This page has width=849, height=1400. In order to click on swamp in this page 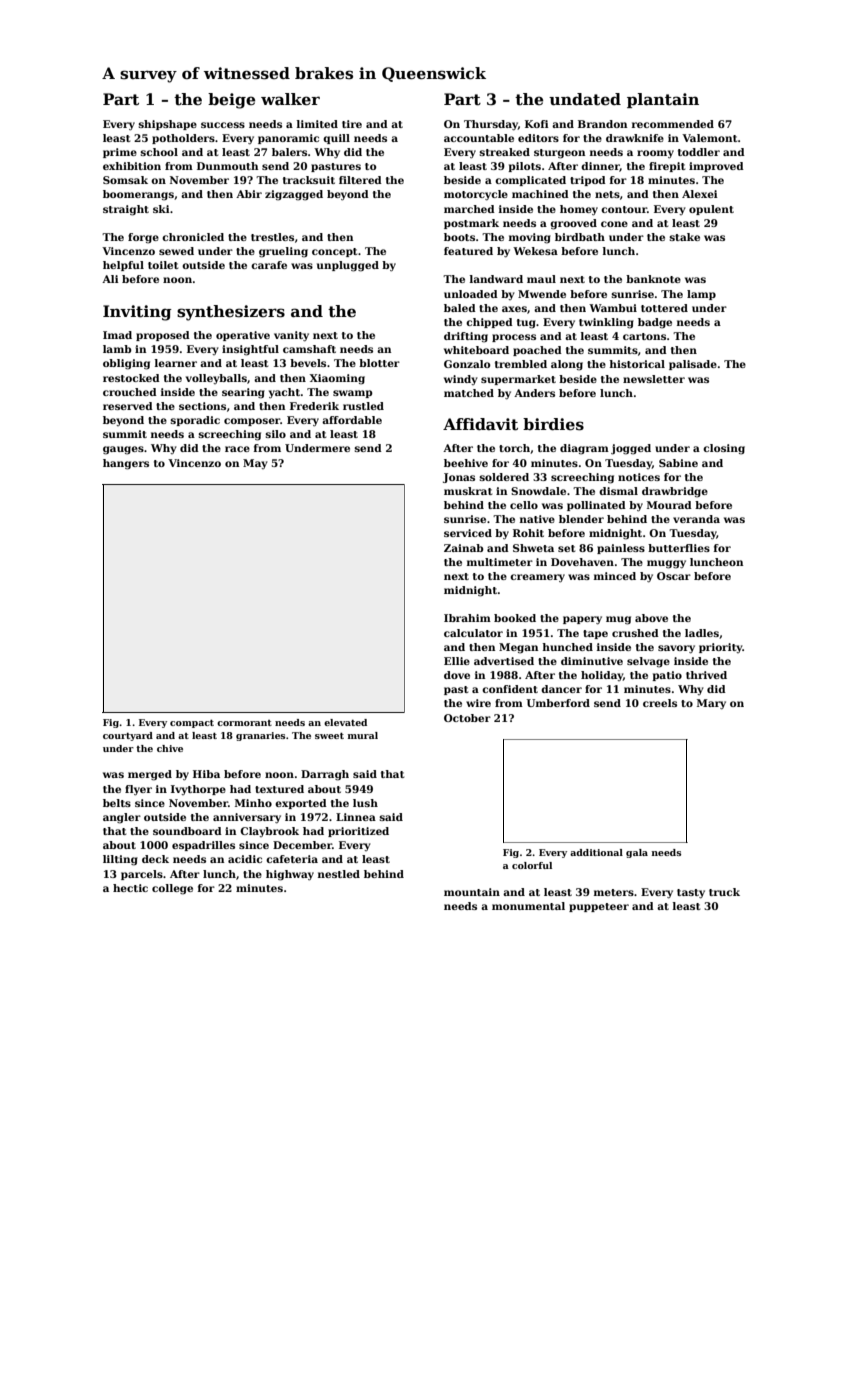, I will do `click(353, 394)`.
